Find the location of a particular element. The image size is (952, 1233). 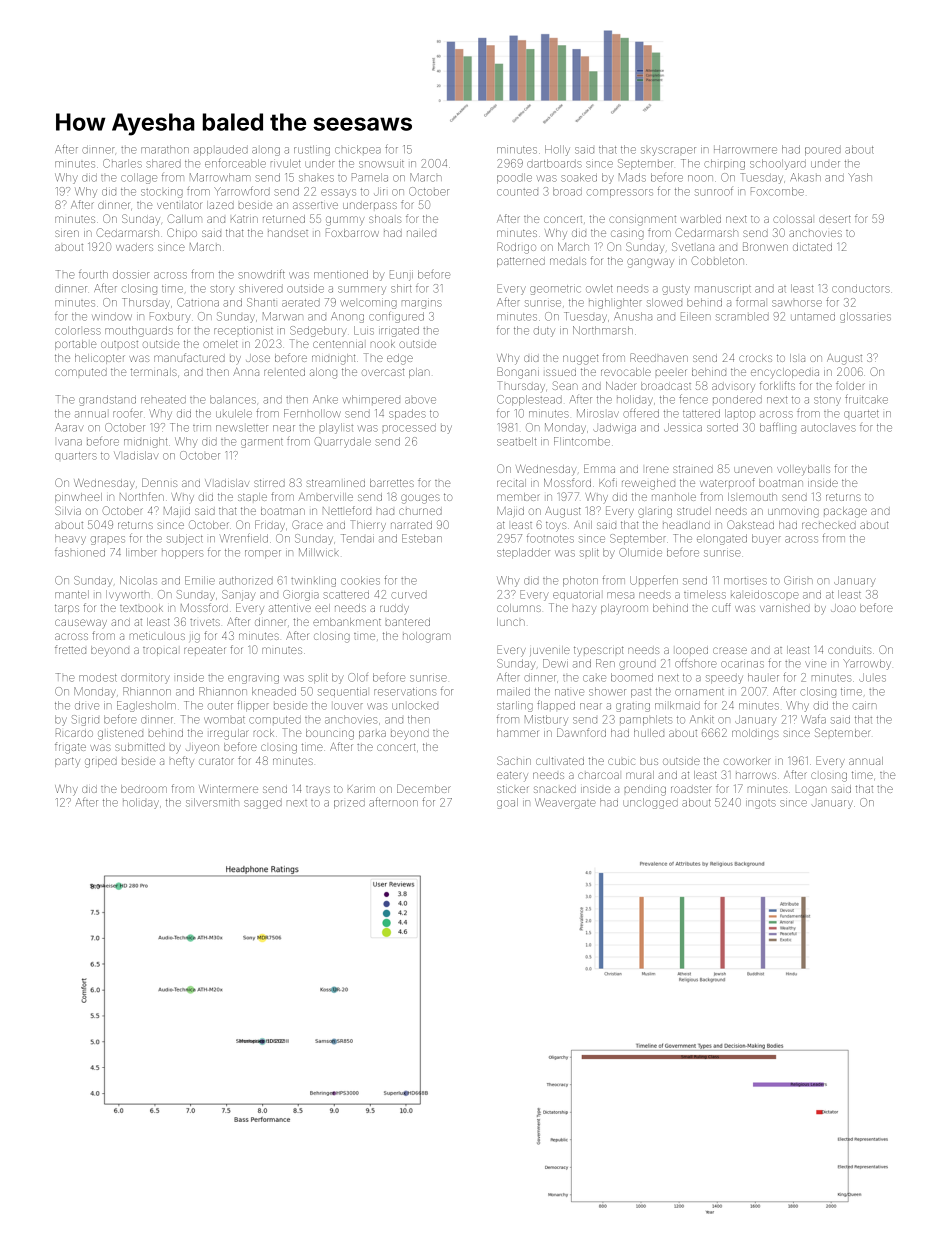

Giorgia is located at coordinates (301, 595).
